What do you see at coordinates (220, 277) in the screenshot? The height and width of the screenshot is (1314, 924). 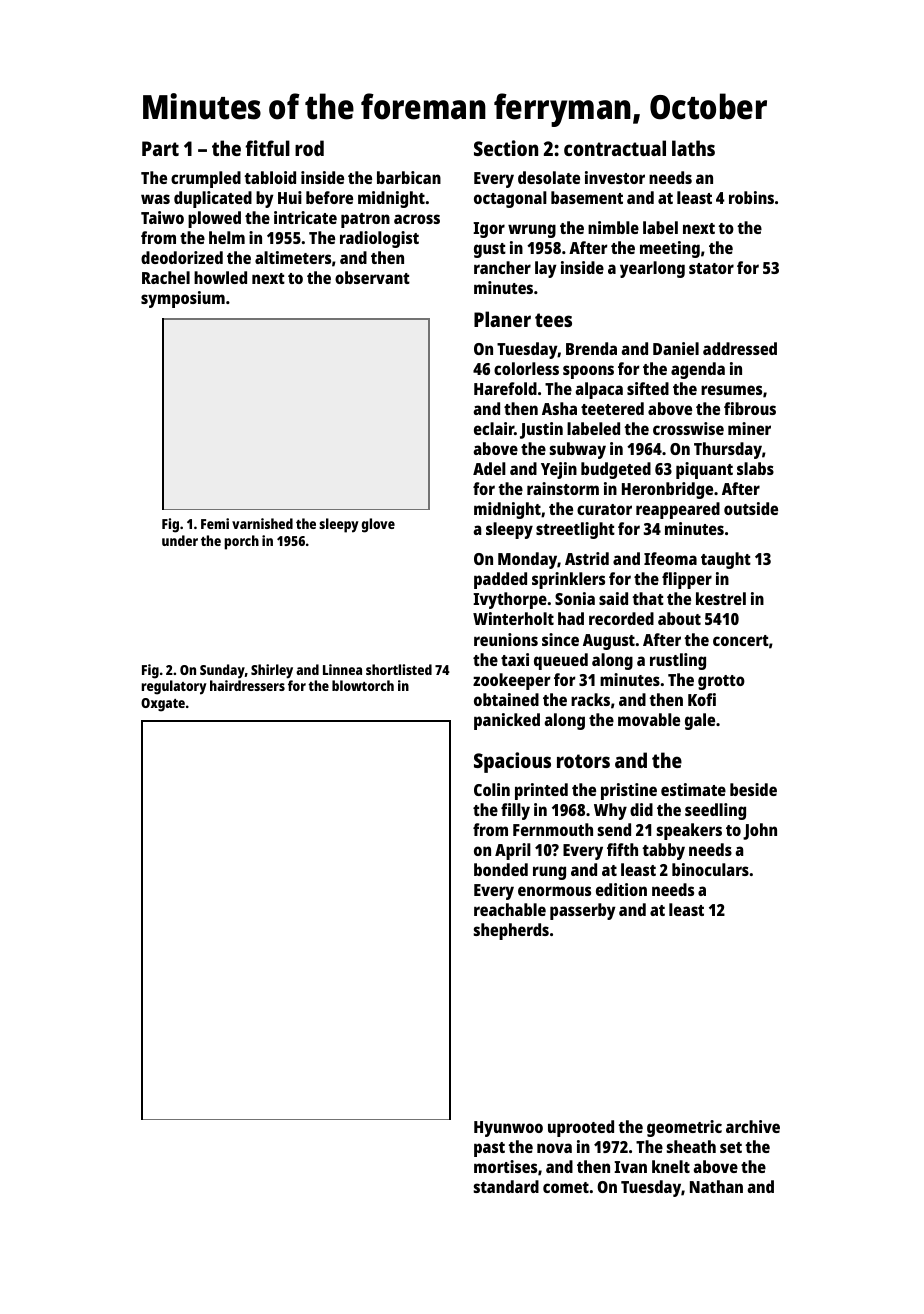 I see `howled` at bounding box center [220, 277].
